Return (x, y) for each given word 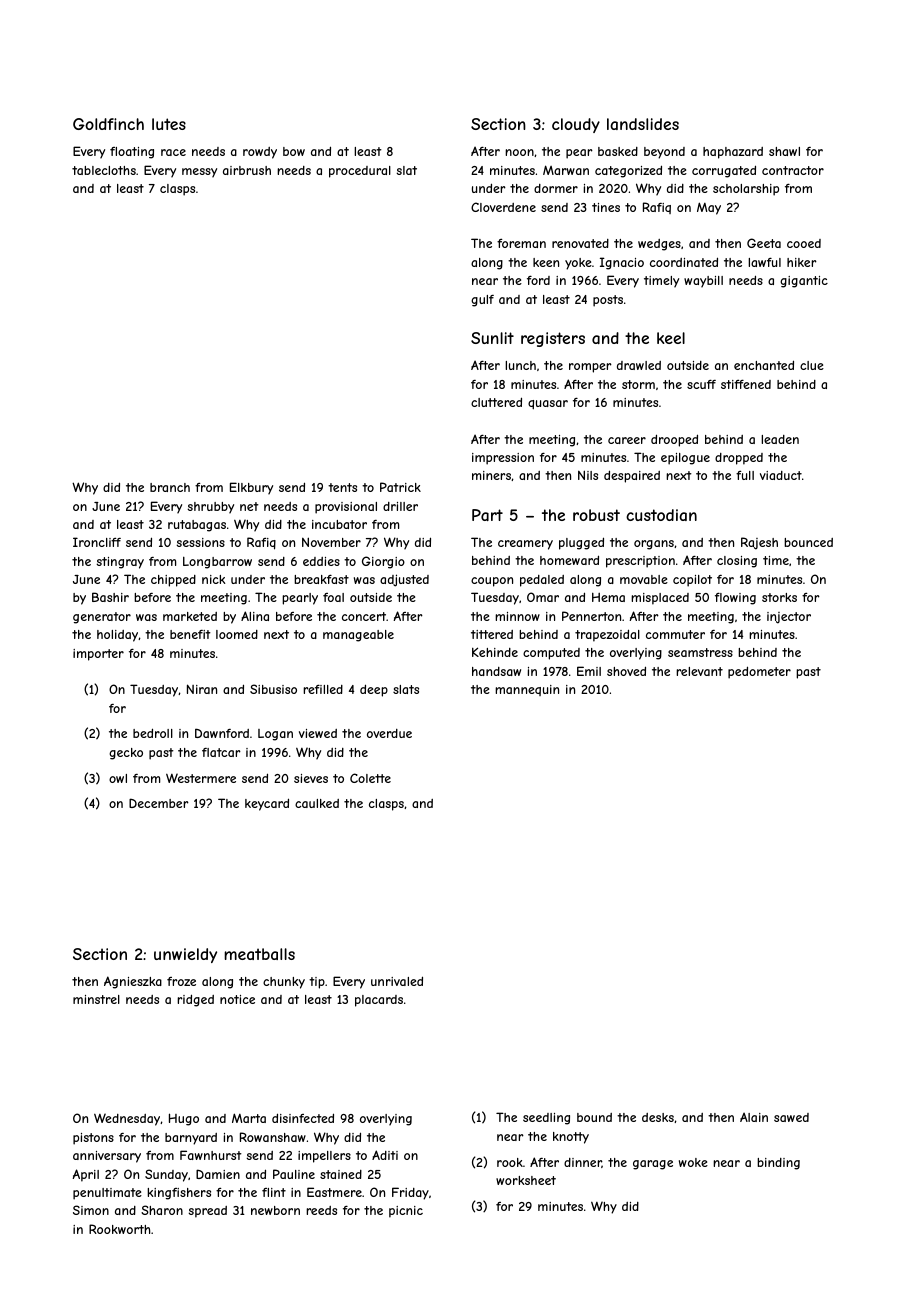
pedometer (759, 672)
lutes (169, 124)
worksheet (526, 1180)
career (627, 440)
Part (487, 515)
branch (170, 487)
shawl (784, 151)
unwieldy (185, 955)
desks (658, 1117)
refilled (323, 689)
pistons (93, 1139)
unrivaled (397, 981)
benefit (190, 634)
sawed (791, 1117)
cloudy (576, 125)
